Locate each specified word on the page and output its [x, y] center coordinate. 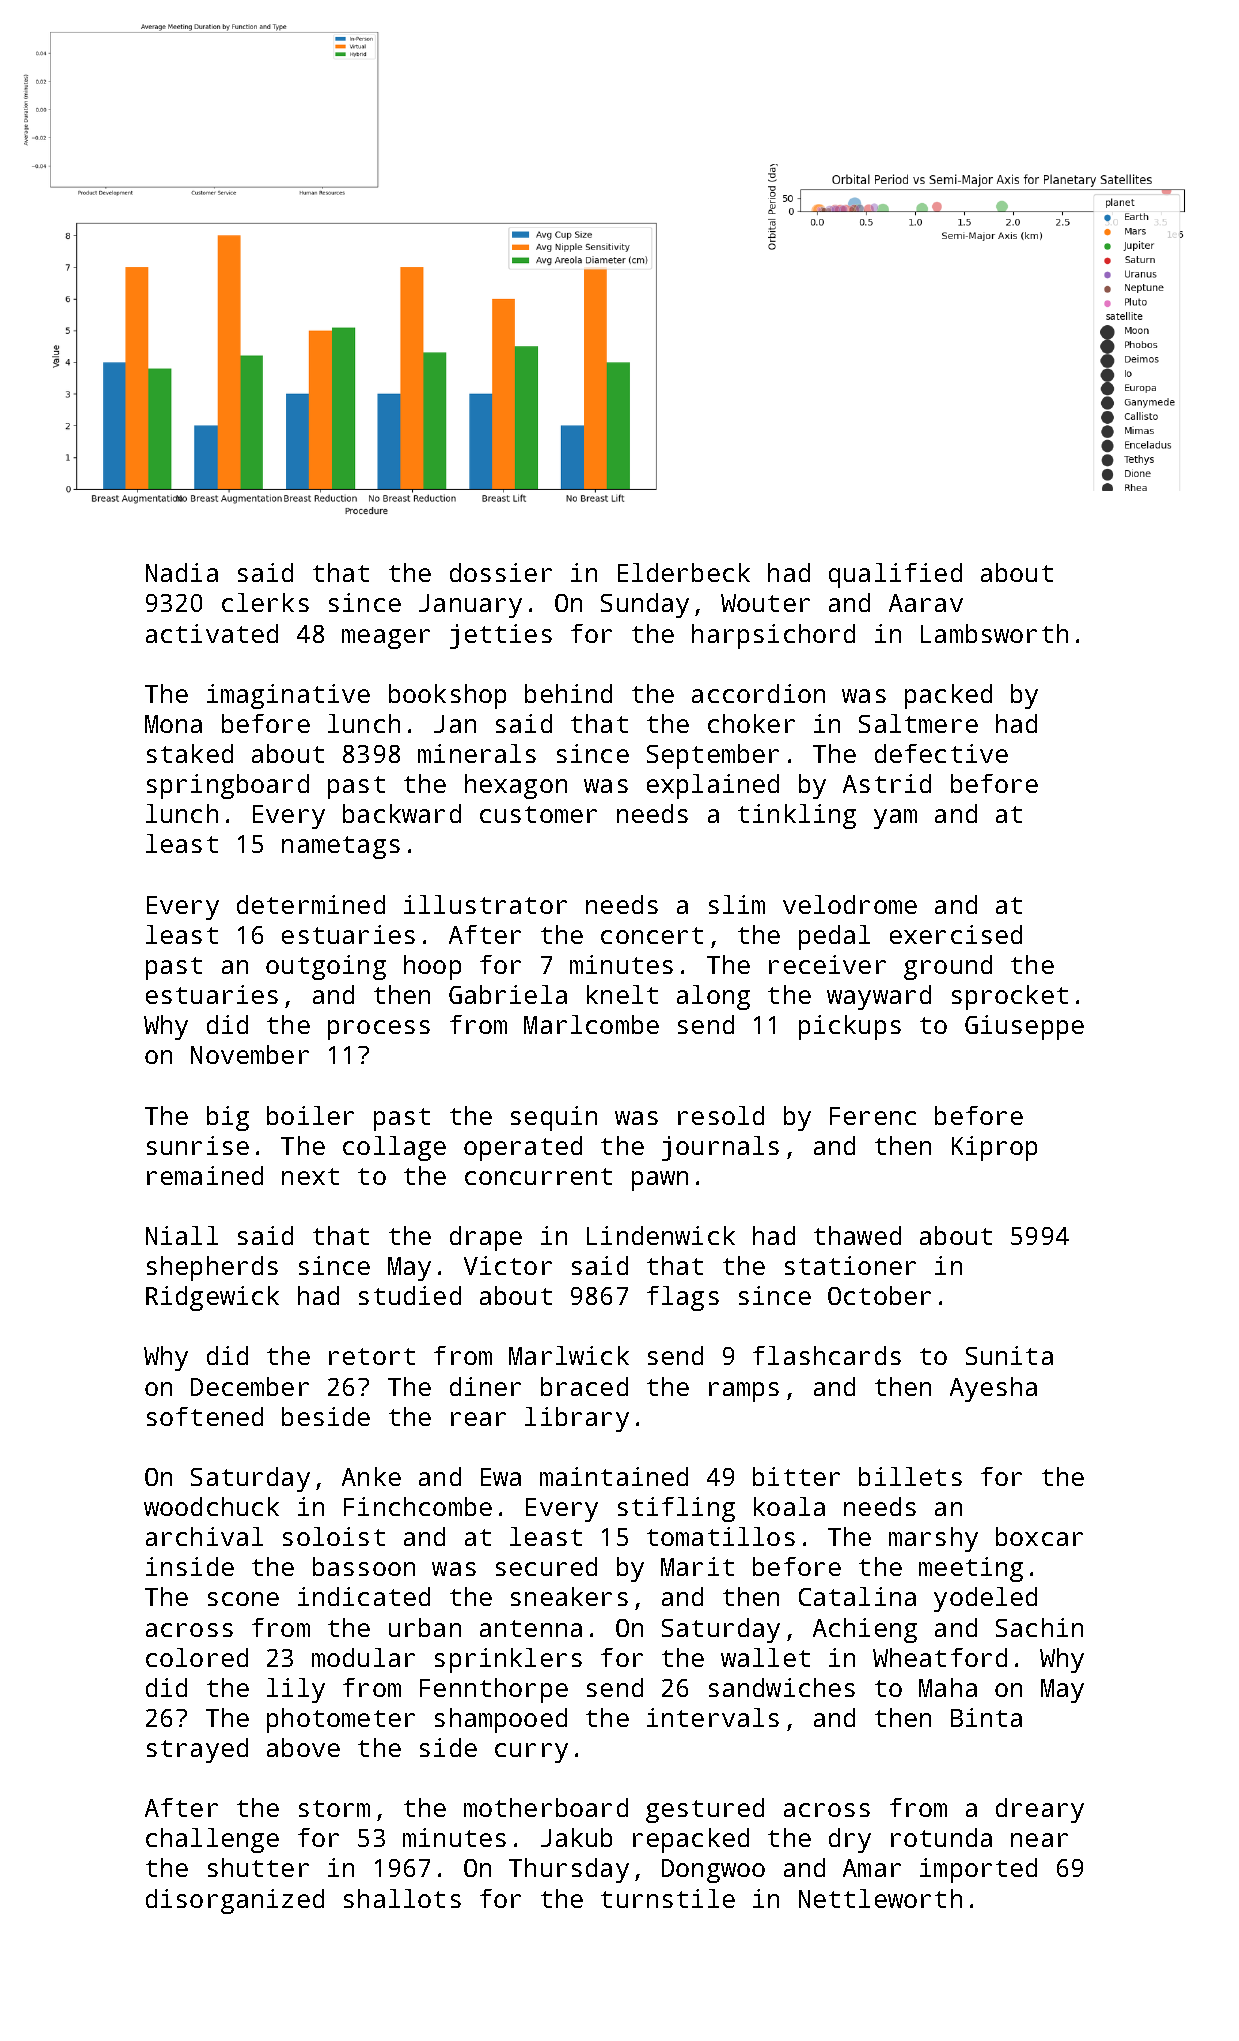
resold [721, 1115]
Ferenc [873, 1116]
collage [394, 1148]
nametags [341, 847]
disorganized [235, 1901]
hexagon [516, 786]
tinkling [797, 816]
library [577, 1419]
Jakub [576, 1837]
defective [941, 753]
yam [895, 819]
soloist [334, 1536]
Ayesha [993, 1389]
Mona [173, 724]
